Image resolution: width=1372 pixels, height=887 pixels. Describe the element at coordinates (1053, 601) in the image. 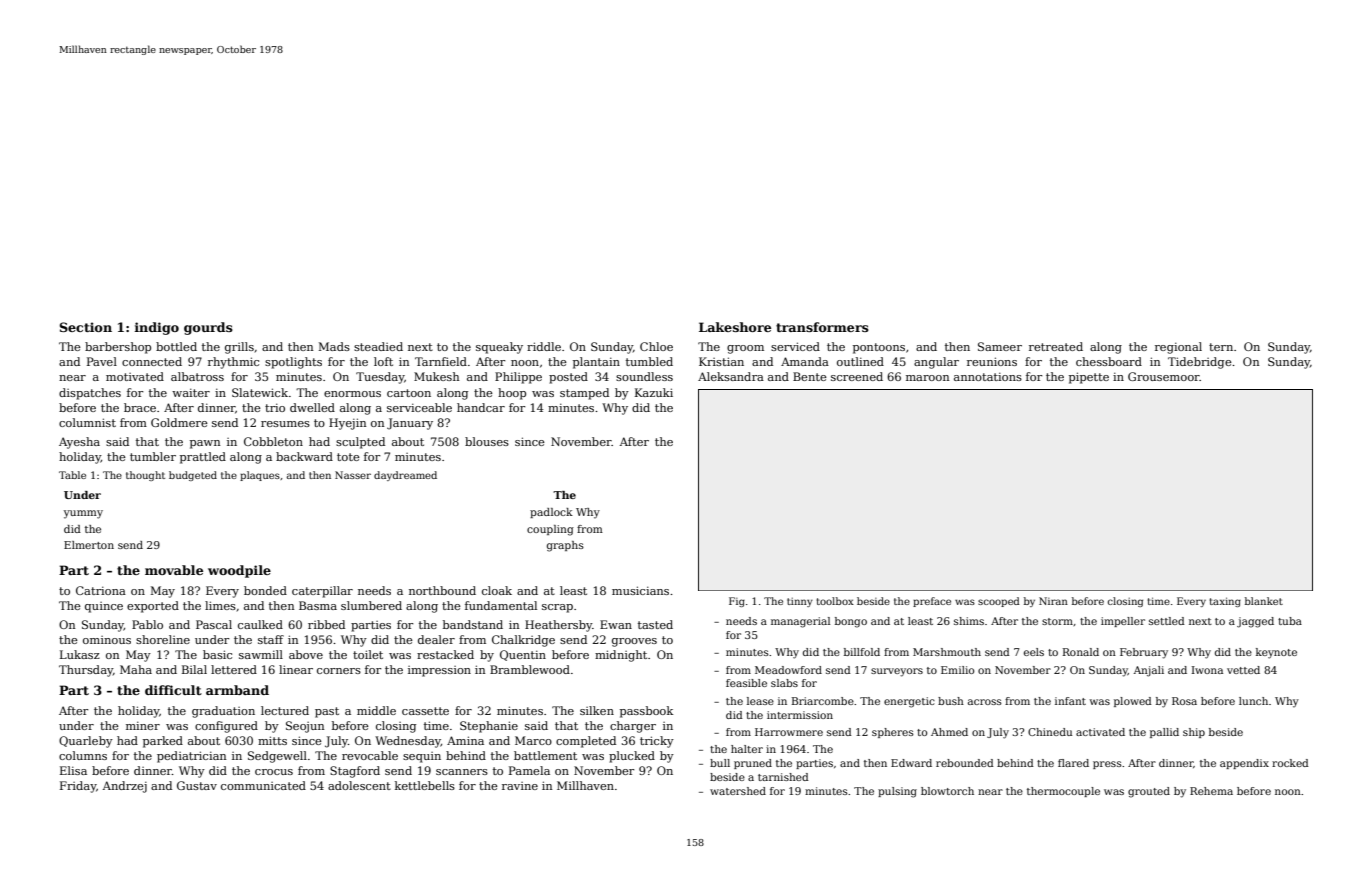

I see `Niran` at that location.
